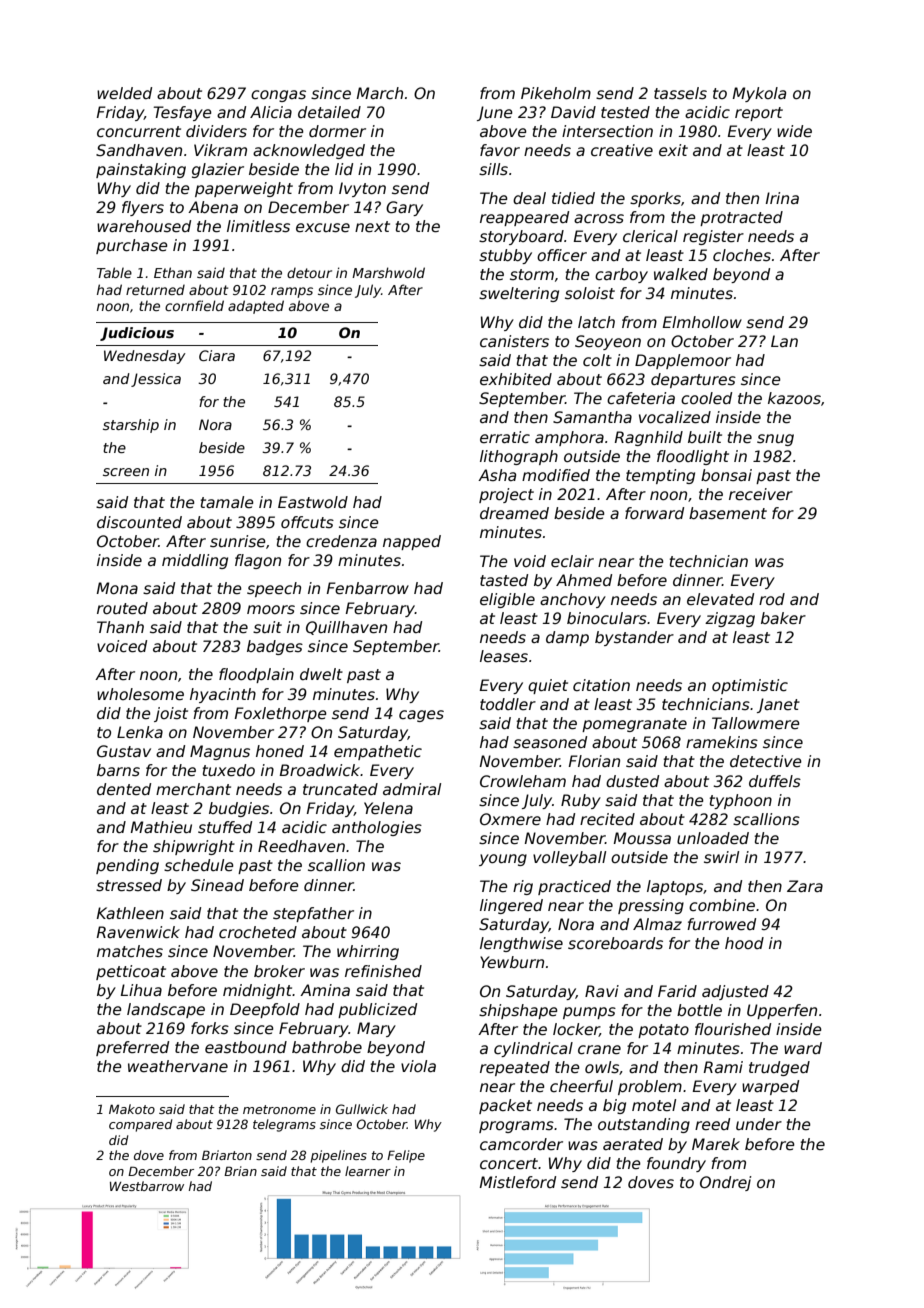 The width and height of the screenshot is (924, 1308). What do you see at coordinates (556, 93) in the screenshot?
I see `Pikeholm` at bounding box center [556, 93].
